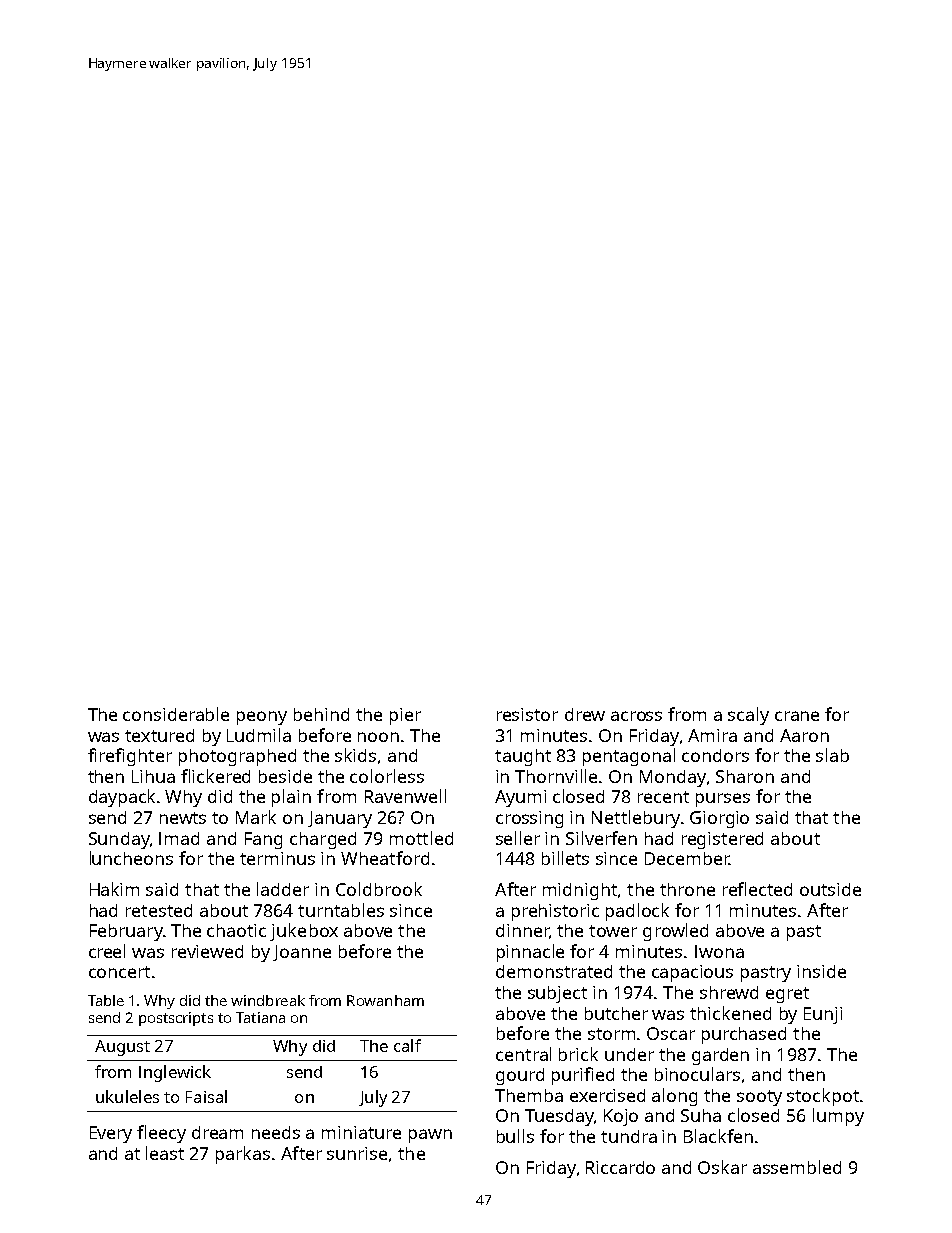 The image size is (952, 1233). I want to click on egret, so click(787, 995).
